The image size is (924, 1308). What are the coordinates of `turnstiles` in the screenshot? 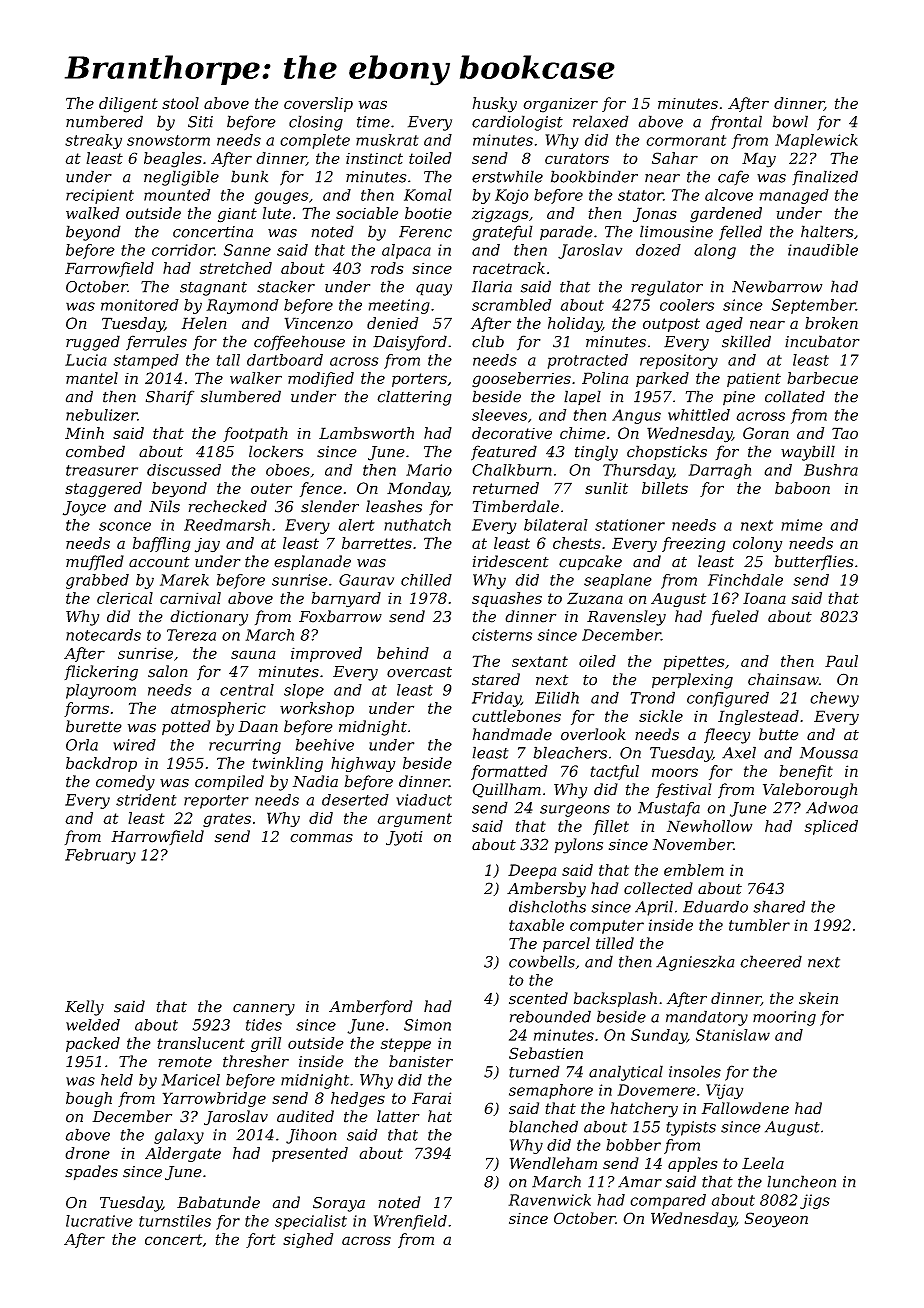 It's located at (175, 1221).
